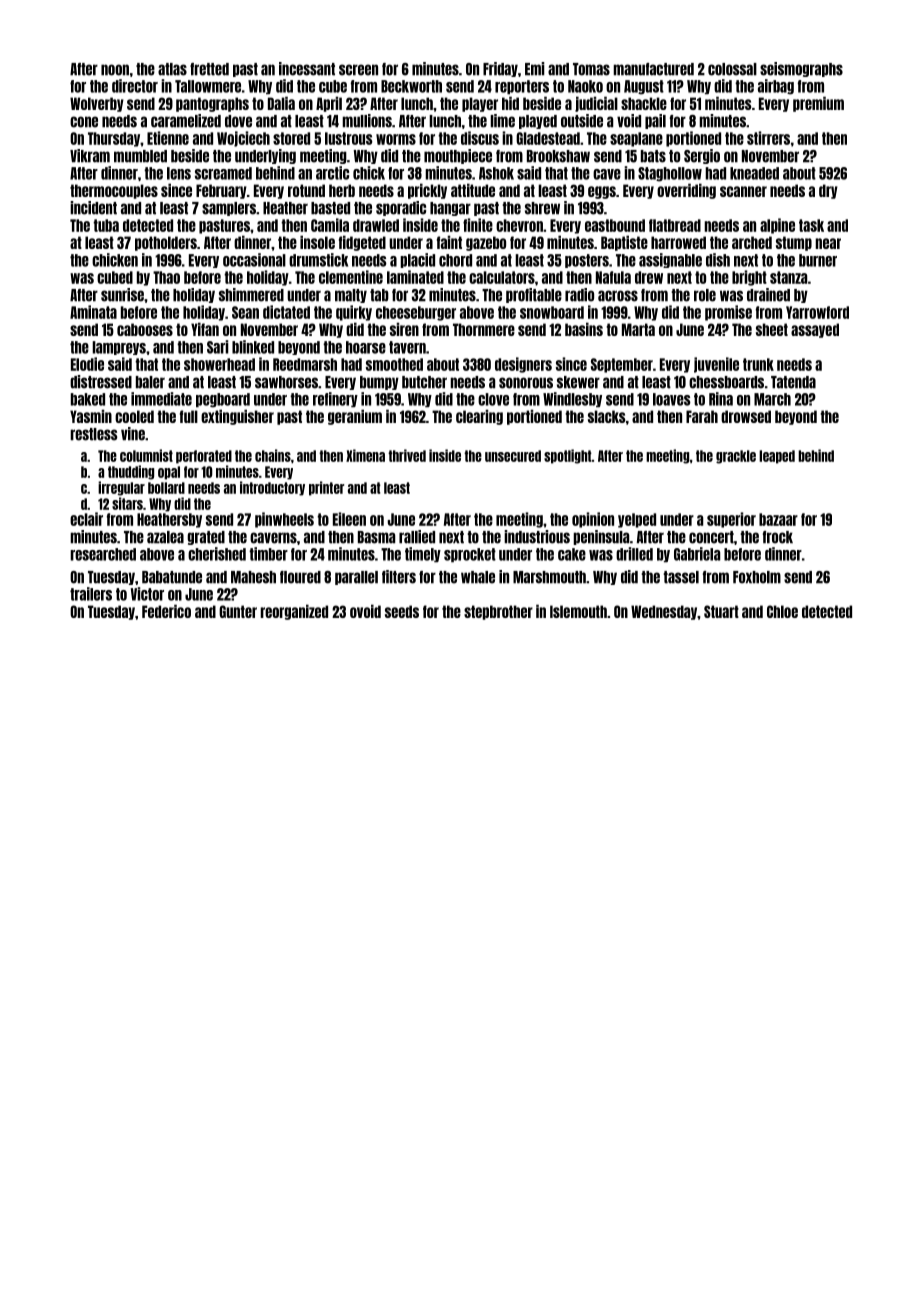 The width and height of the screenshot is (924, 1308). What do you see at coordinates (732, 69) in the screenshot?
I see `colossal` at bounding box center [732, 69].
